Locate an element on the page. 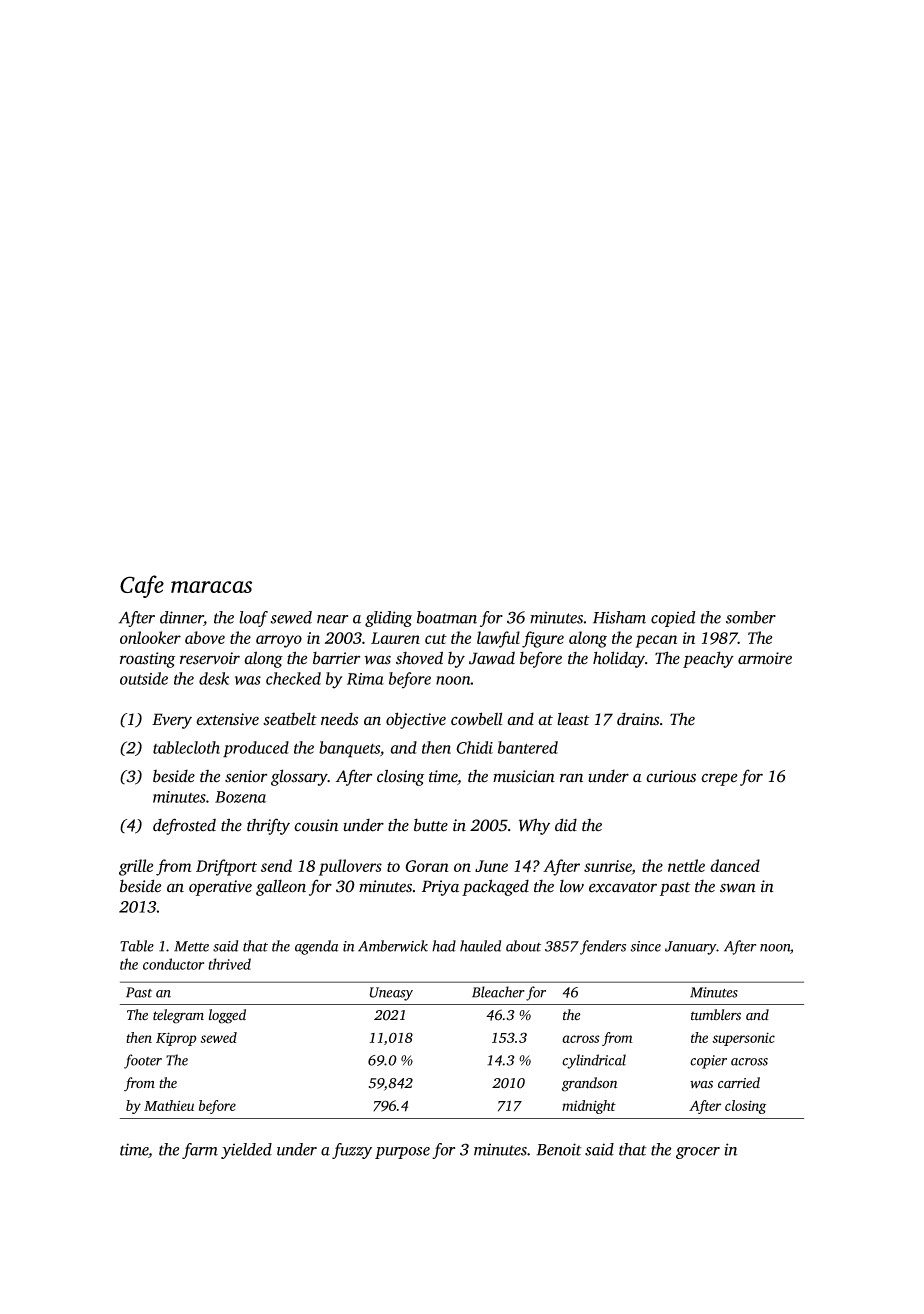 This image has height=1314, width=924. copied is located at coordinates (673, 619).
